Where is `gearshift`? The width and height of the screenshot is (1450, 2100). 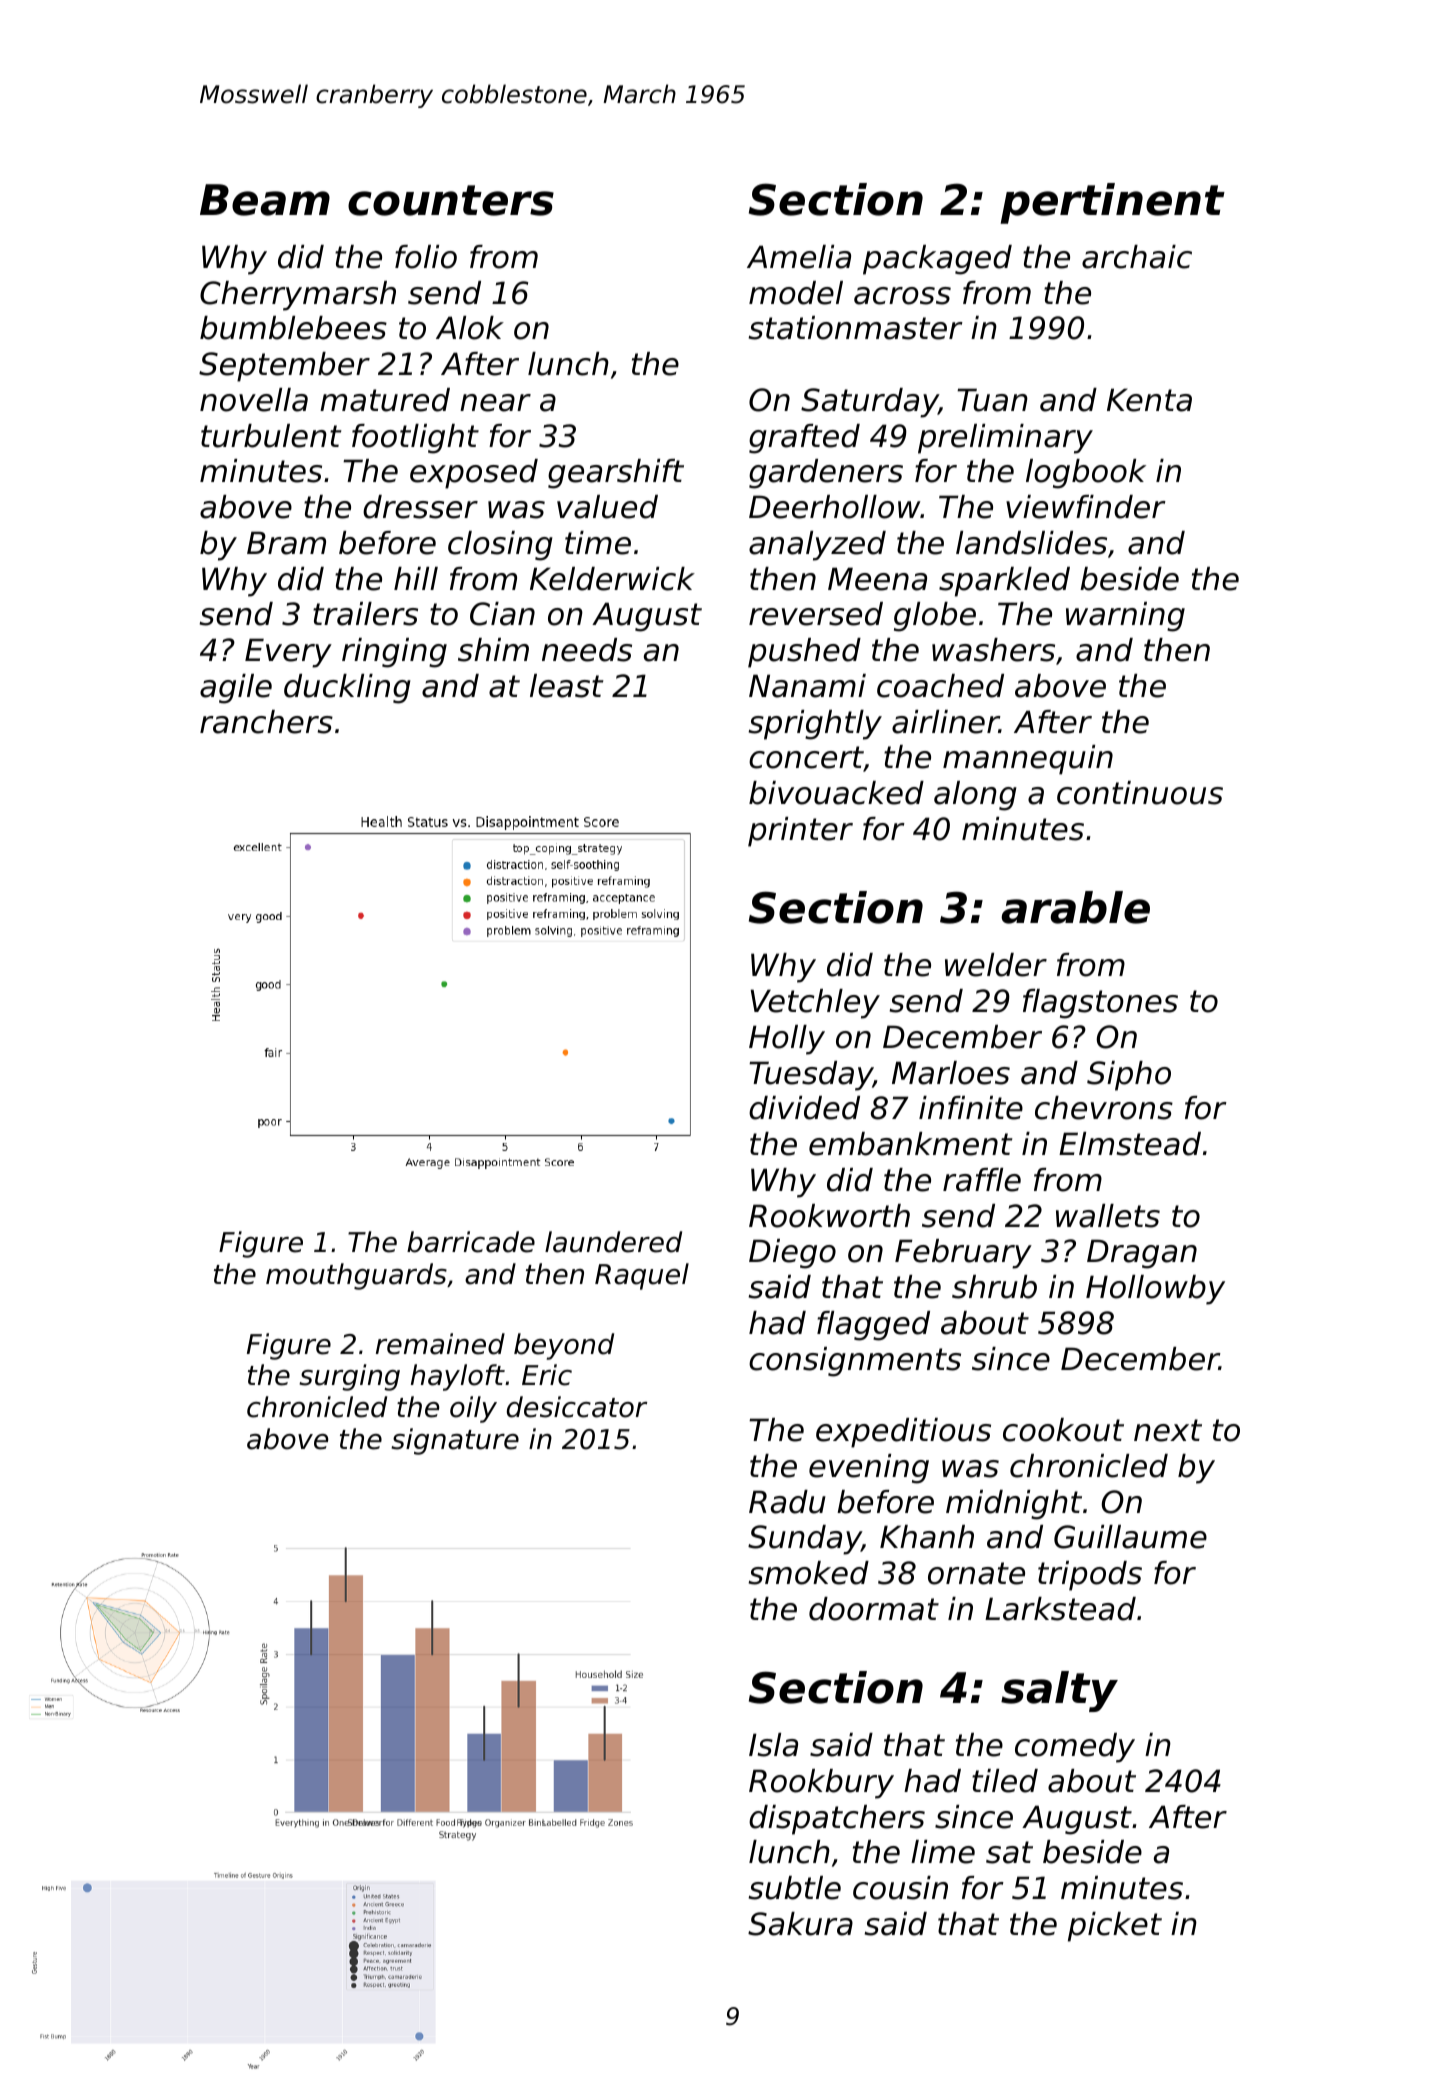 gearshift is located at coordinates (616, 474).
